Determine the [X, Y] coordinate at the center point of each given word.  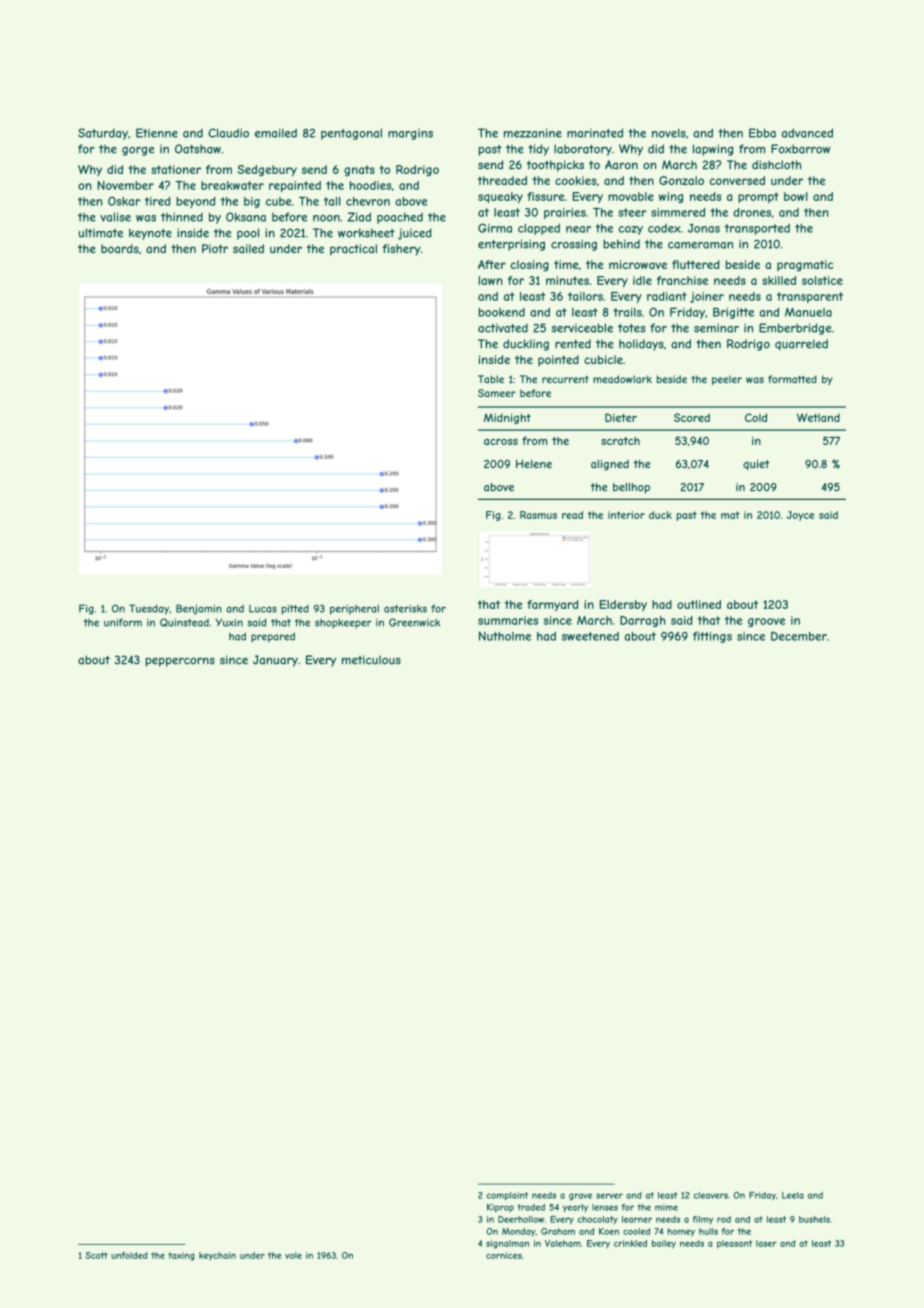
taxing [181, 1256]
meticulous [371, 660]
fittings [712, 637]
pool [248, 234]
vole [293, 1255]
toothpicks [555, 166]
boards [120, 249]
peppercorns [180, 662]
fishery [401, 250]
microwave [638, 264]
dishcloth [776, 164]
